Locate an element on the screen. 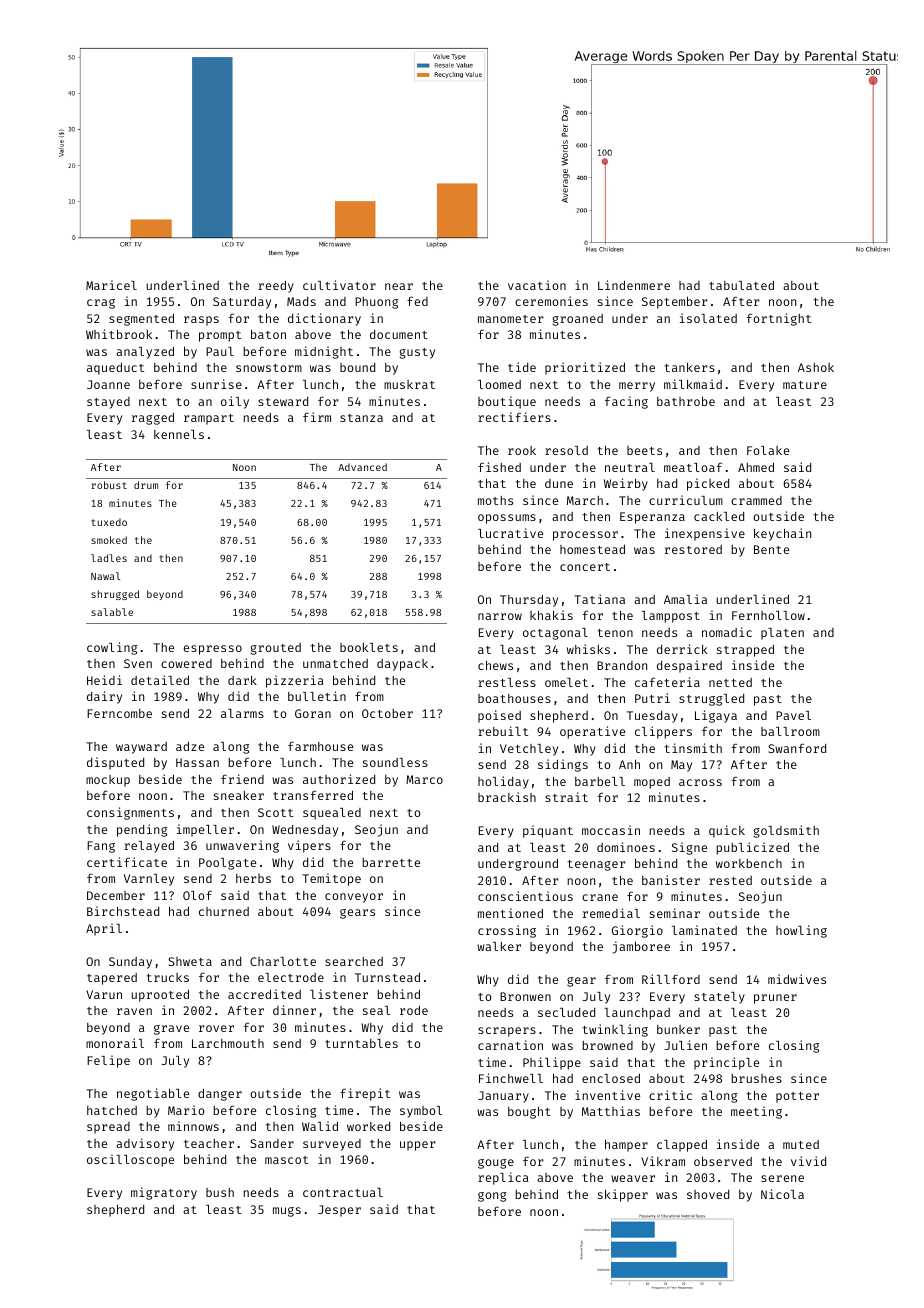 The image size is (924, 1308). processor is located at coordinates (585, 536).
